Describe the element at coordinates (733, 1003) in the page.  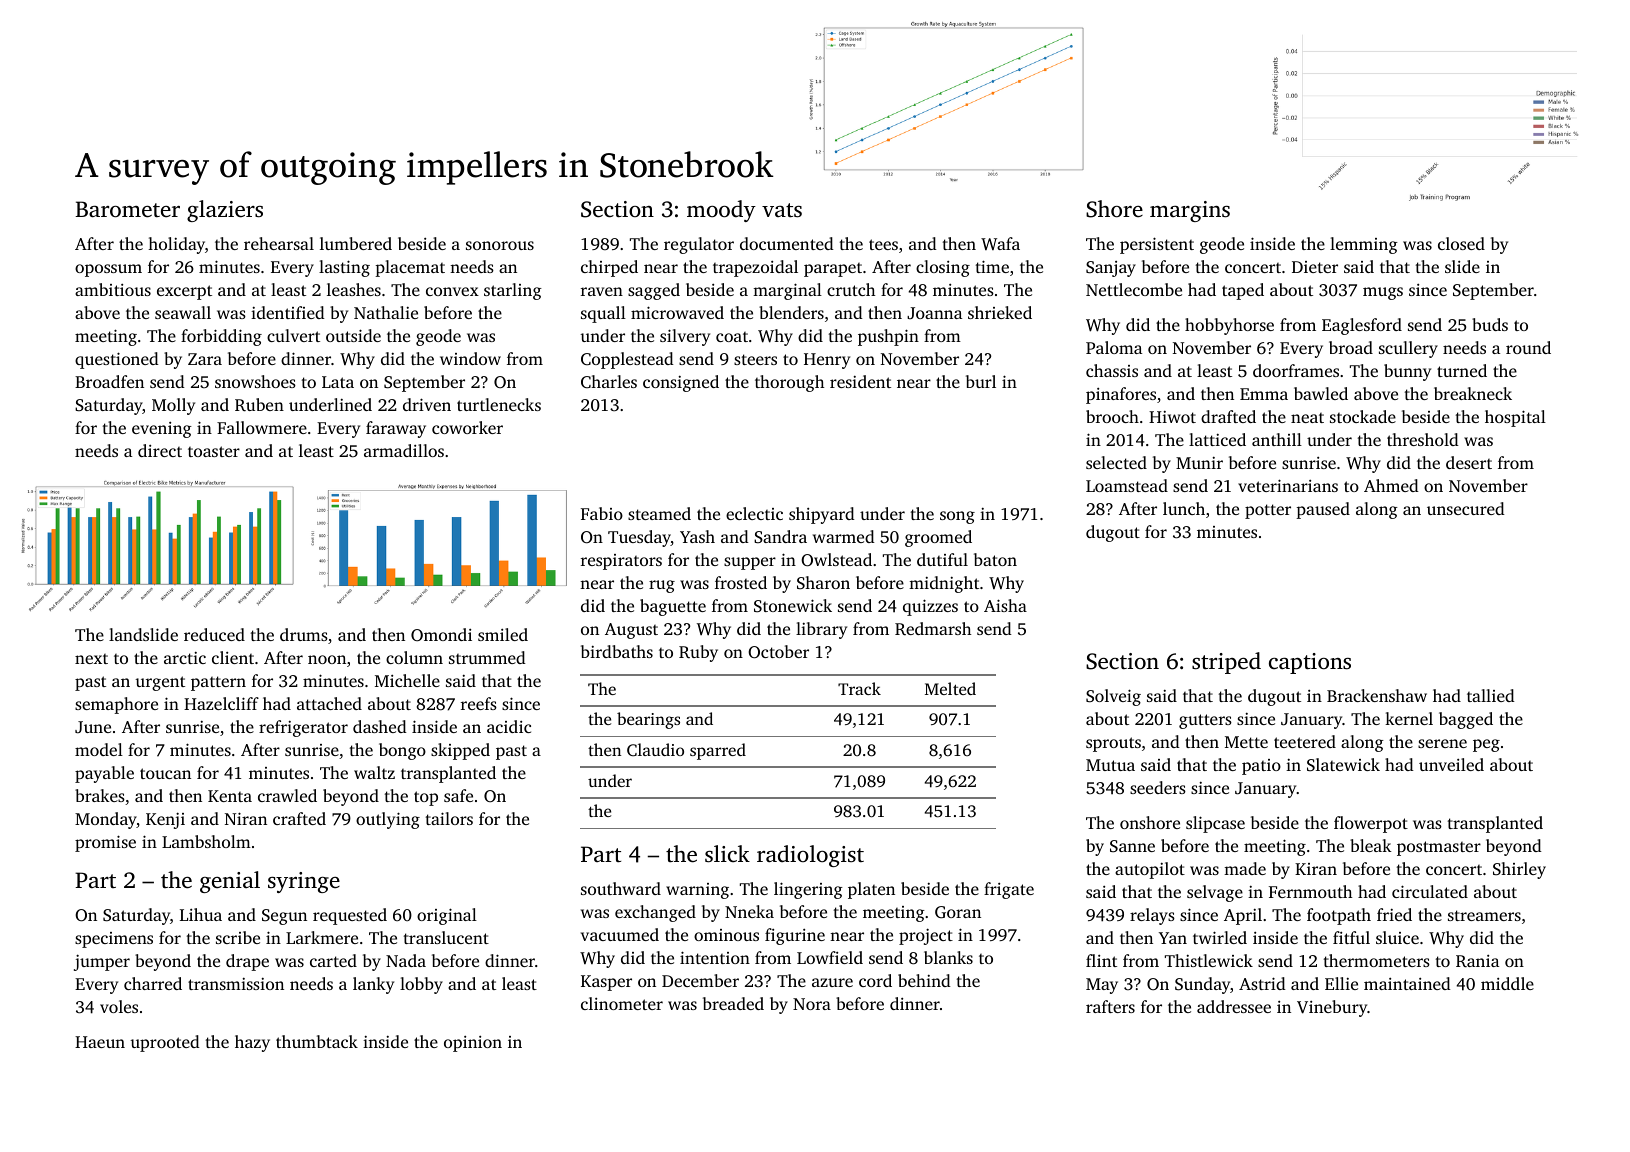
I see `breaded` at that location.
